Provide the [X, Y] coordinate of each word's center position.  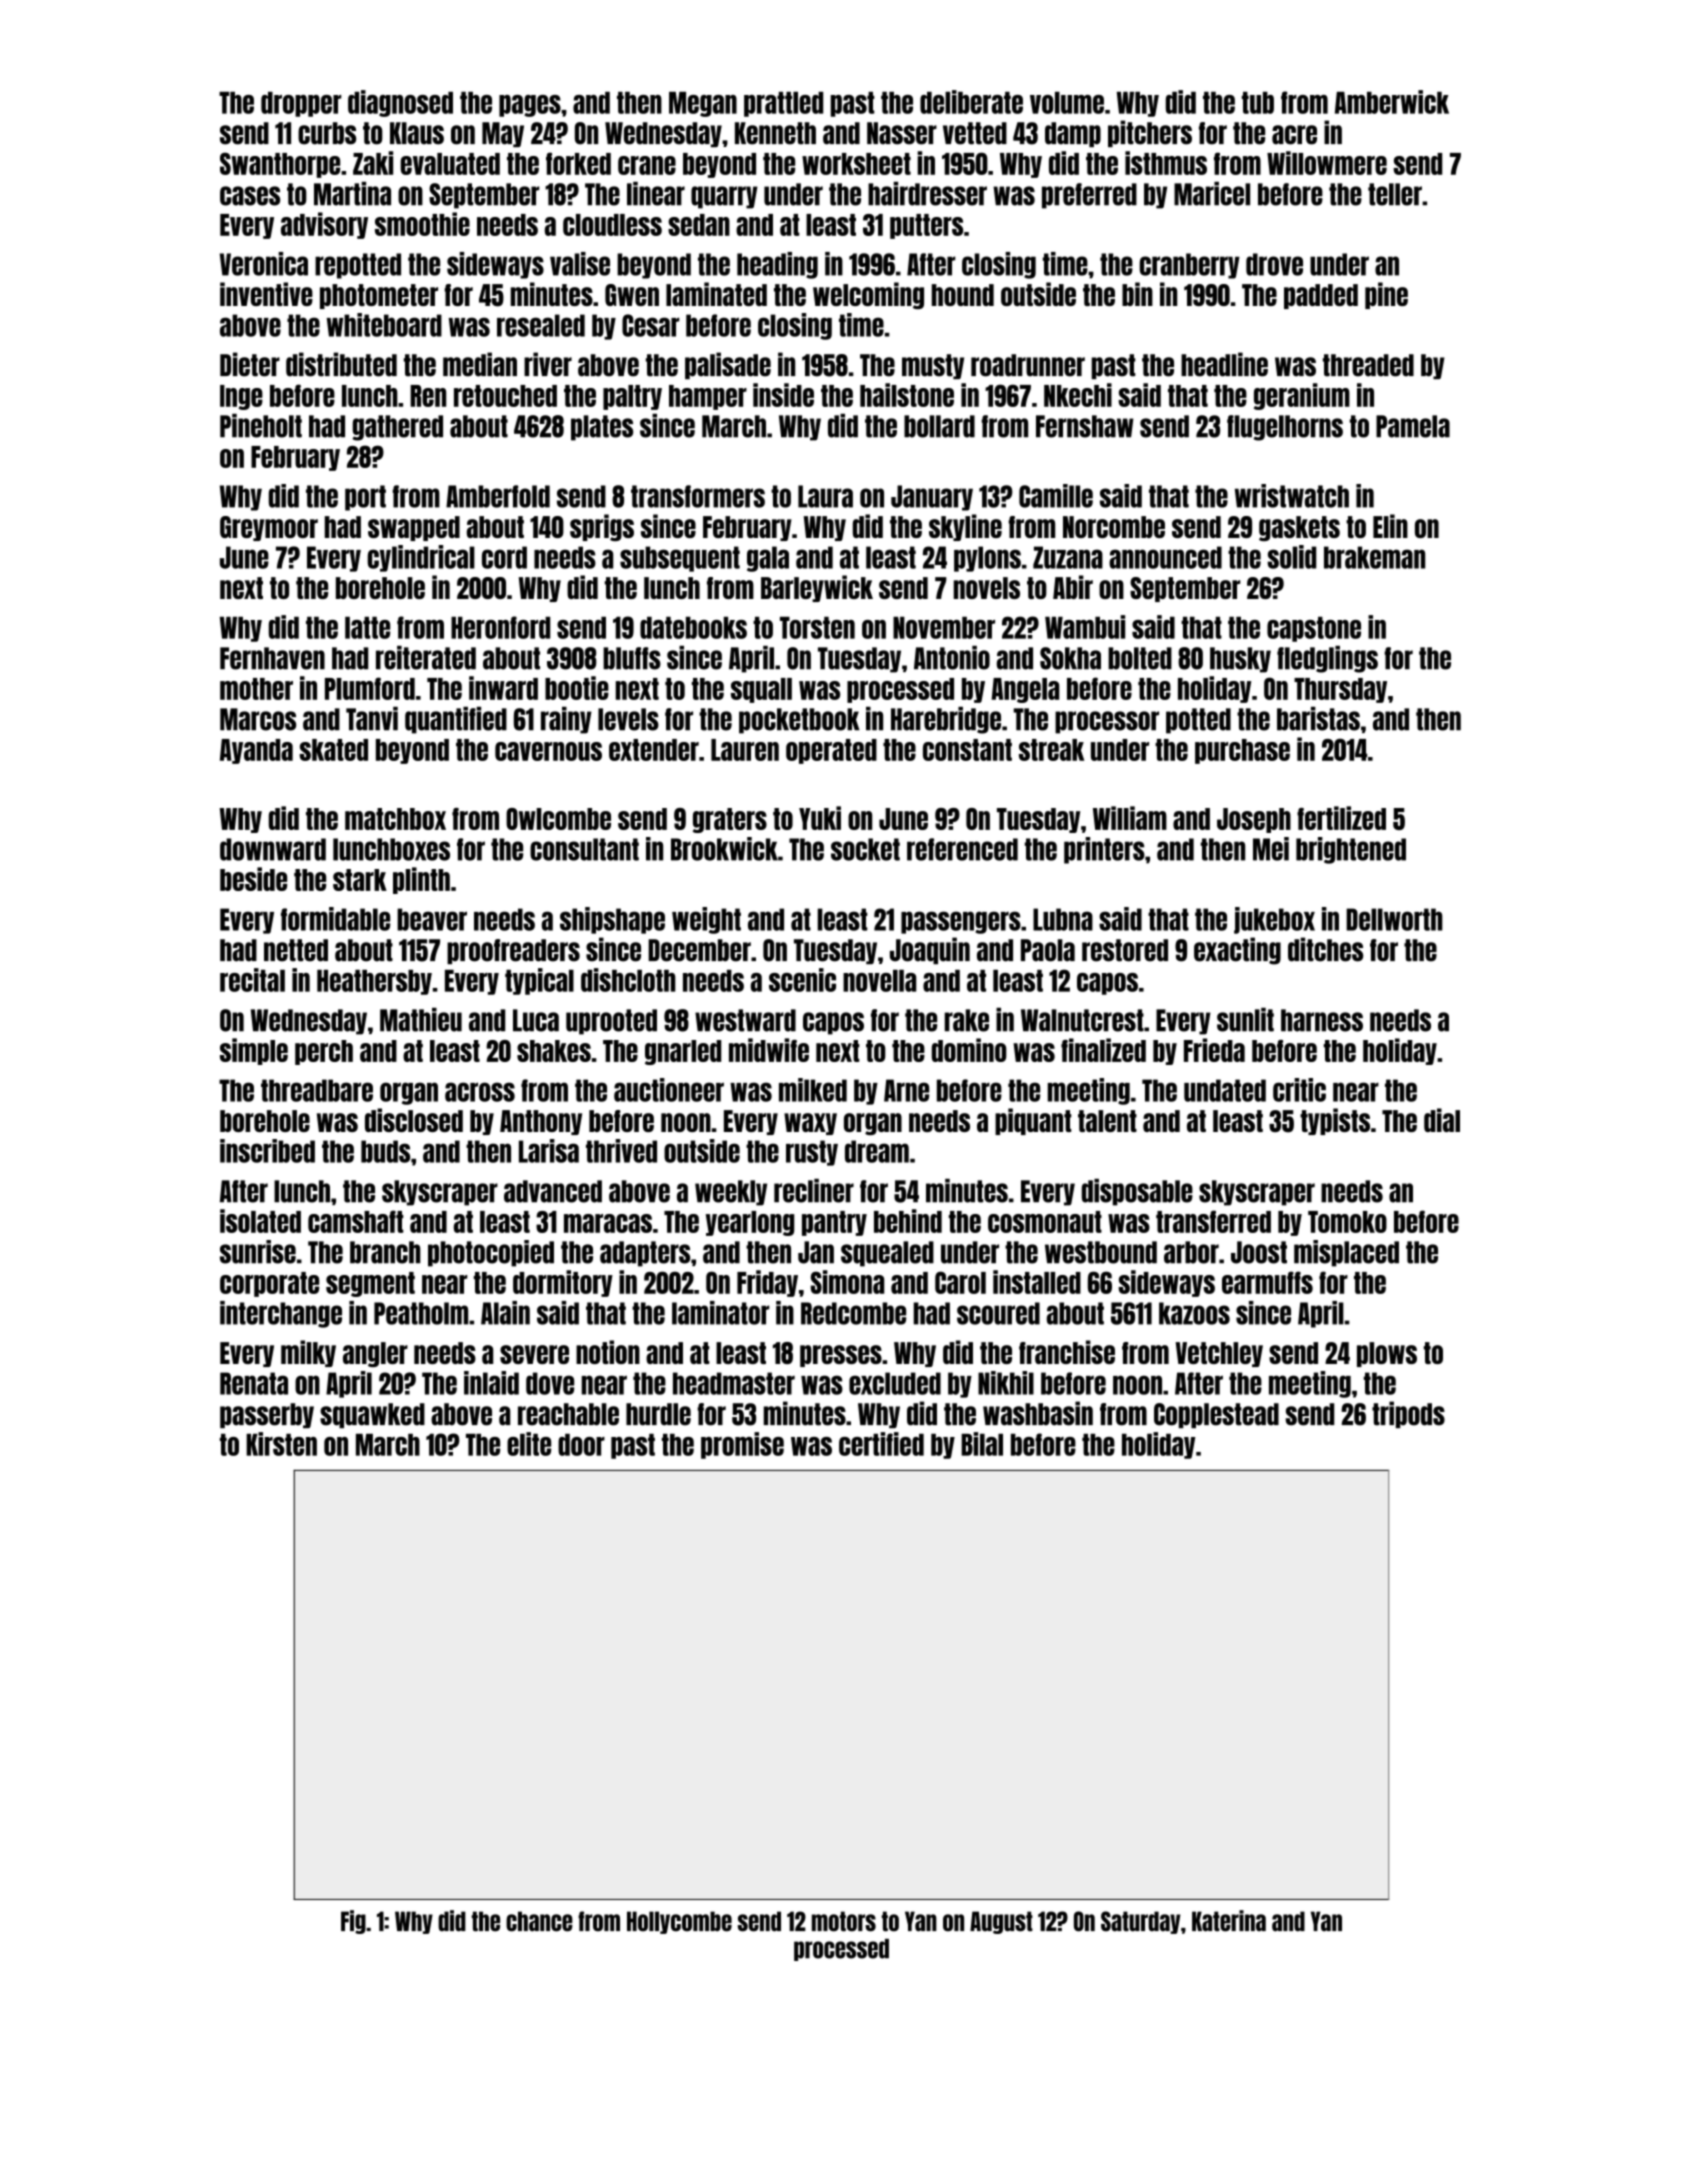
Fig [353, 1922]
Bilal [982, 1444]
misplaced [1346, 1253]
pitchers [1150, 133]
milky [308, 1353]
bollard [939, 426]
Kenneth [775, 133]
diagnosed [400, 103]
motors [844, 1921]
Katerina [1229, 1921]
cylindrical [421, 558]
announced [1165, 557]
